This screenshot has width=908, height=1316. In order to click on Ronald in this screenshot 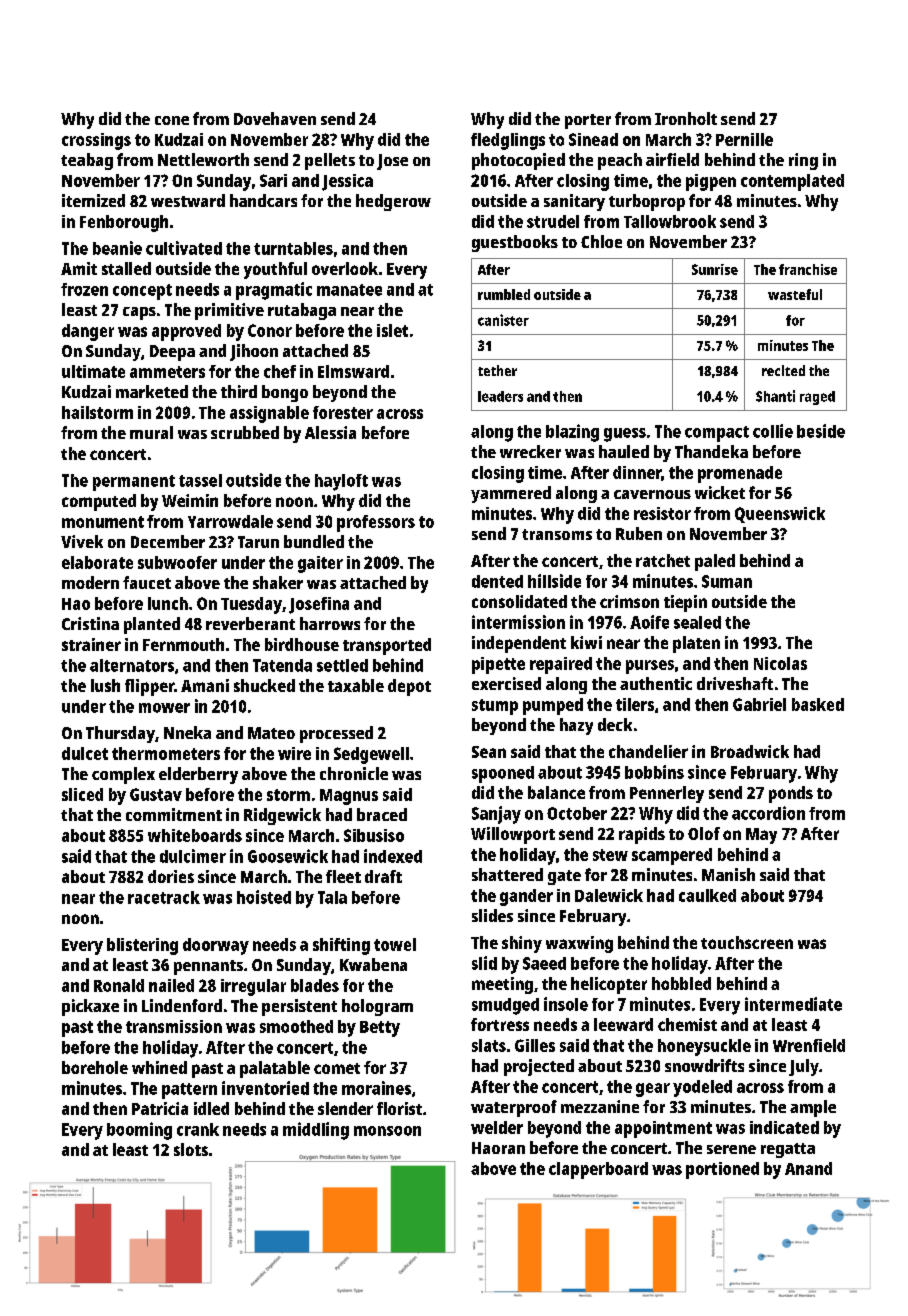, I will do `click(119, 985)`.
